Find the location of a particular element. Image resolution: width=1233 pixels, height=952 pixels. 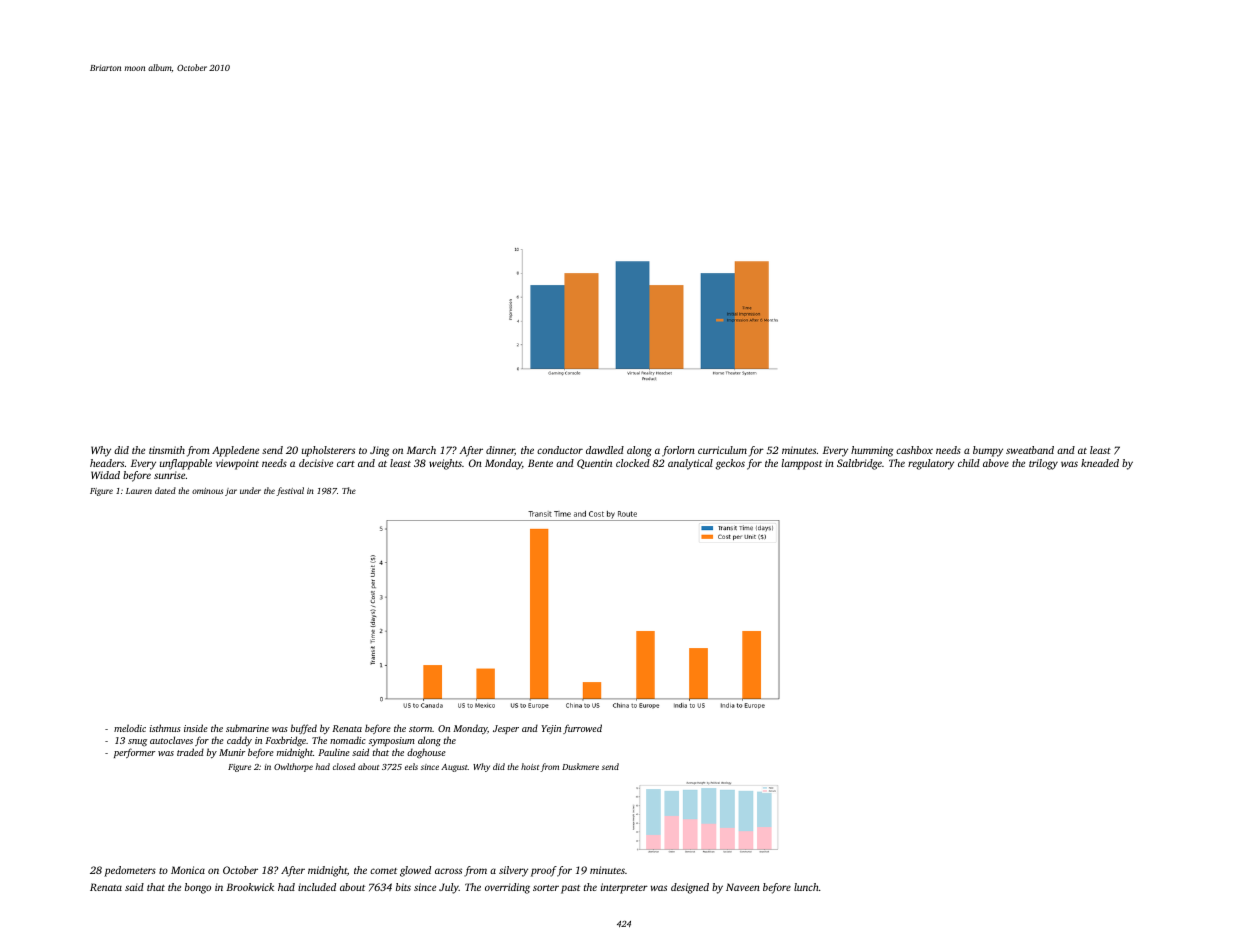

furrowed is located at coordinates (582, 729).
